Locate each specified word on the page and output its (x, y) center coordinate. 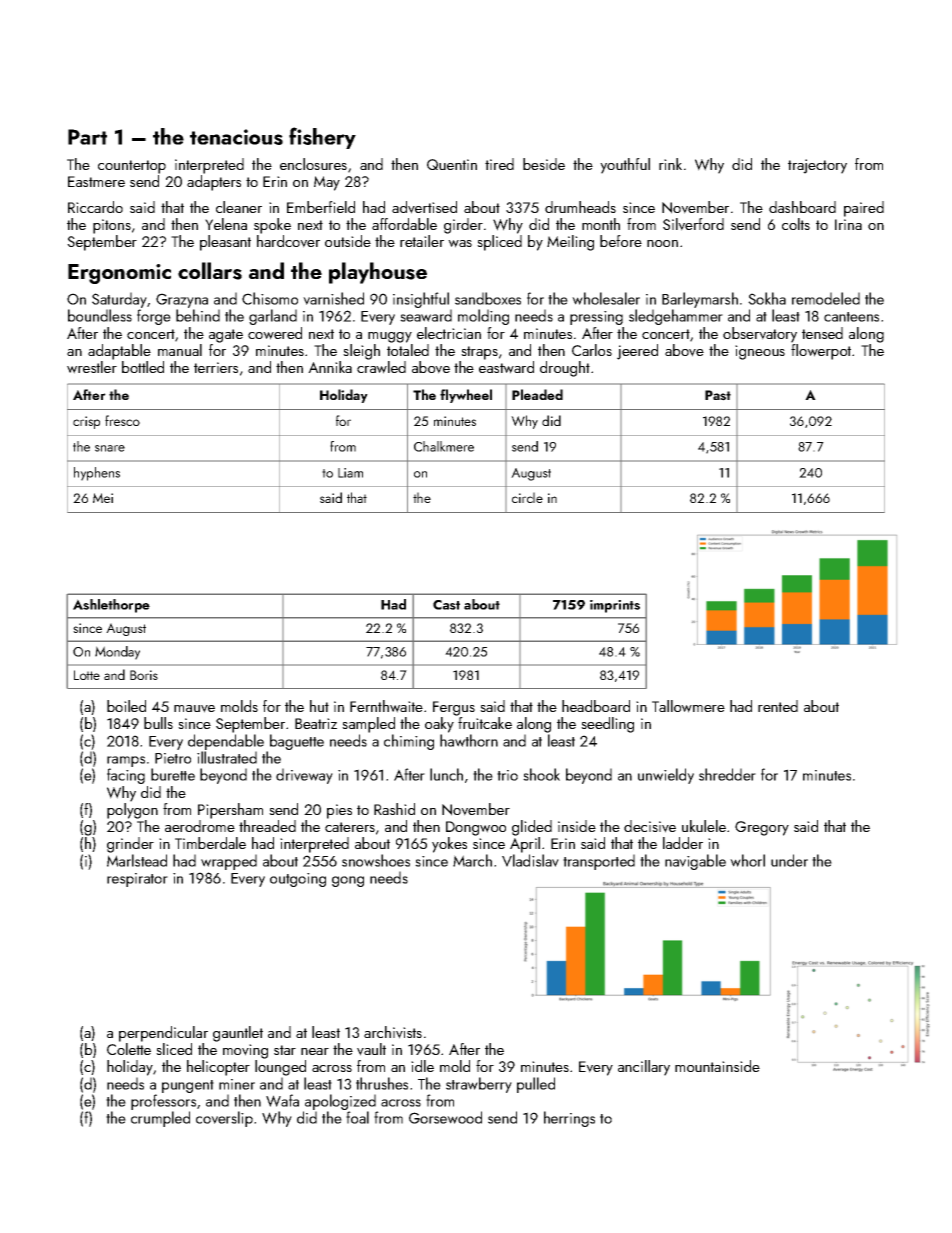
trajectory (817, 166)
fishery (322, 138)
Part (87, 137)
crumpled (160, 1119)
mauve (194, 709)
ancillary (644, 1068)
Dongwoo (476, 828)
